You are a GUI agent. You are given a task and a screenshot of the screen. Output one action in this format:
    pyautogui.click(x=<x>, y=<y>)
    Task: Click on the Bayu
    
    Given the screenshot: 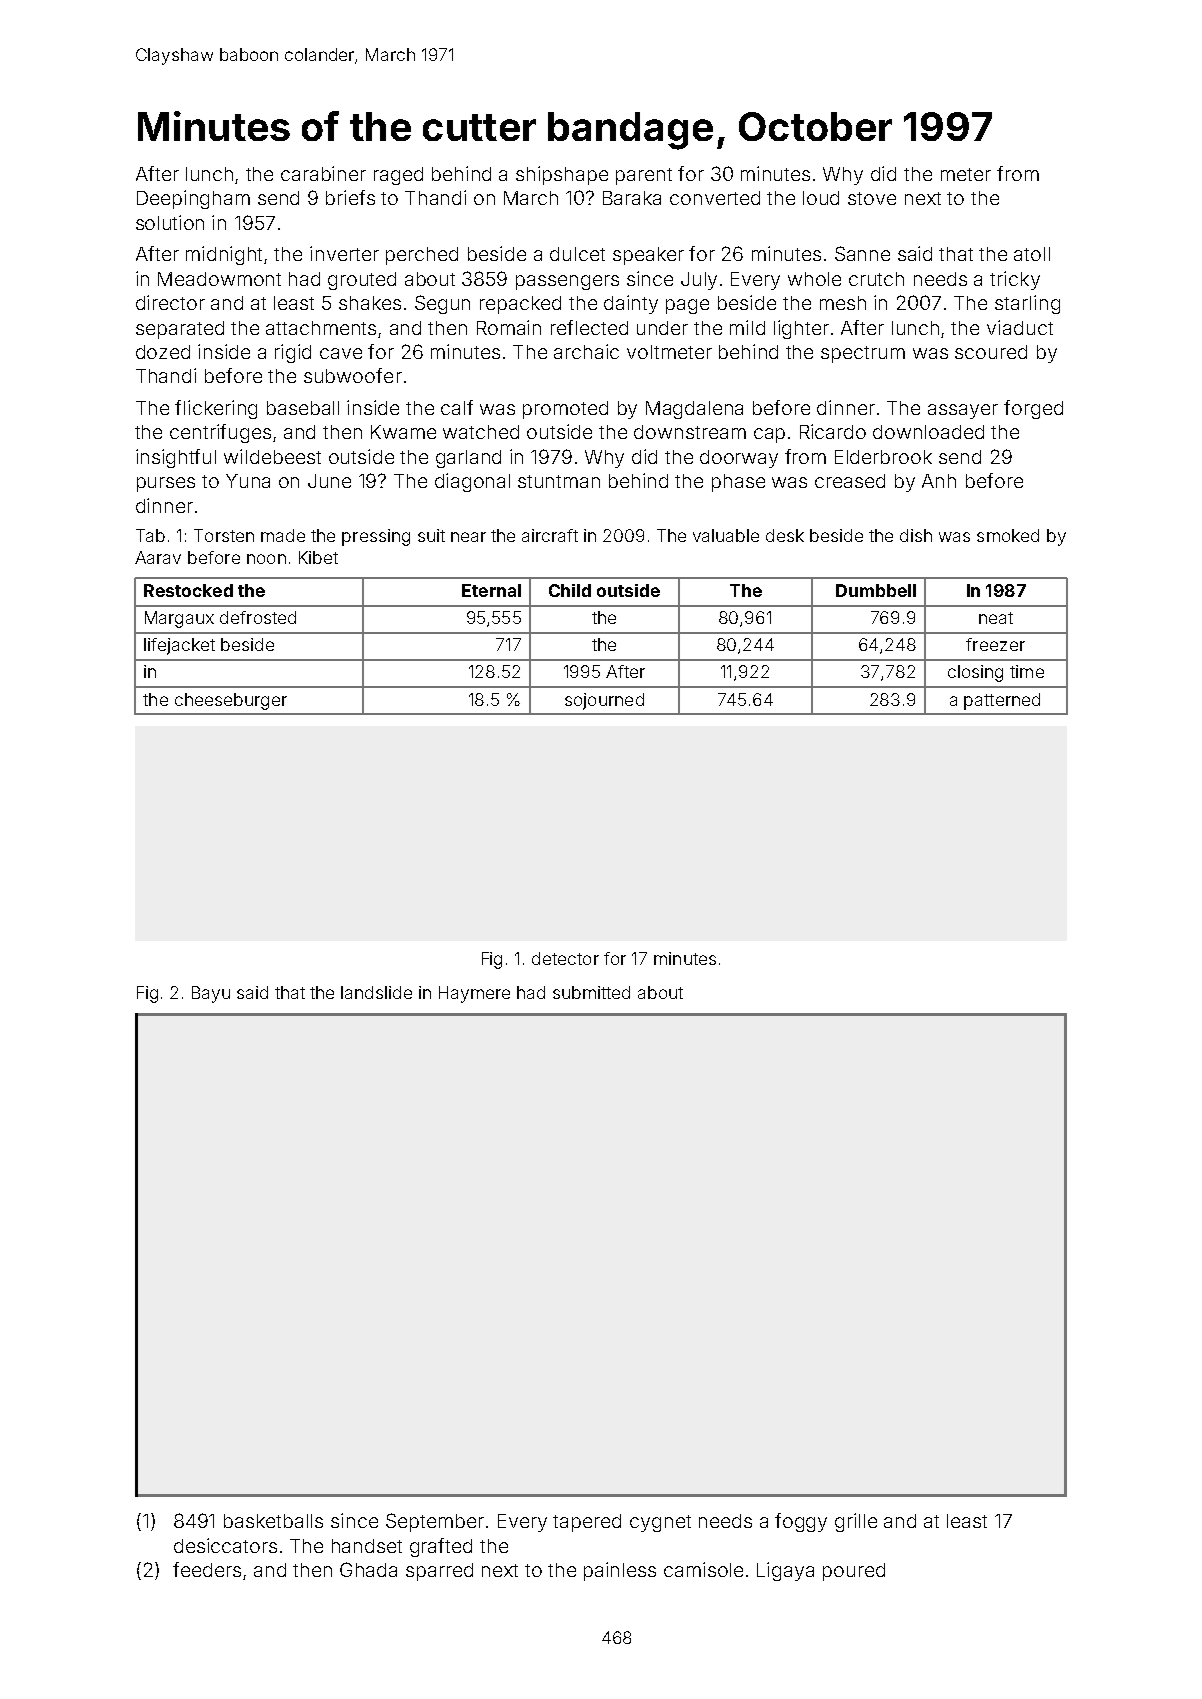 What is the action you would take?
    pyautogui.click(x=211, y=994)
